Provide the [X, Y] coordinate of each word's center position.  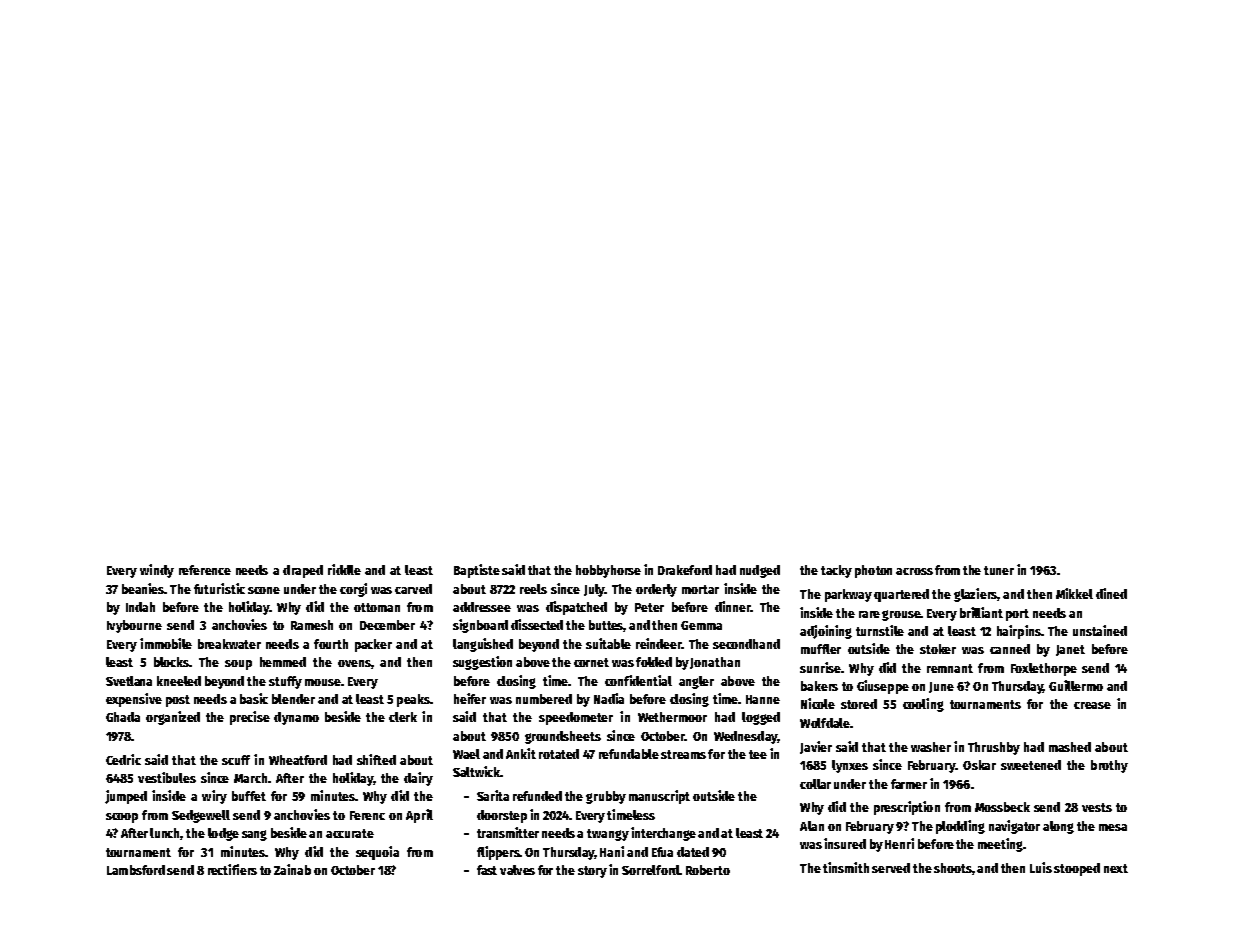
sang [254, 835]
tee [758, 754]
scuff [236, 760]
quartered [901, 595]
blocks [171, 662]
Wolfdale [825, 723]
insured [845, 843]
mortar [700, 589]
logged [761, 718]
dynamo [296, 718]
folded [654, 662]
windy [157, 571]
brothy [1109, 766]
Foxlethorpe [1044, 669]
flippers [498, 853]
